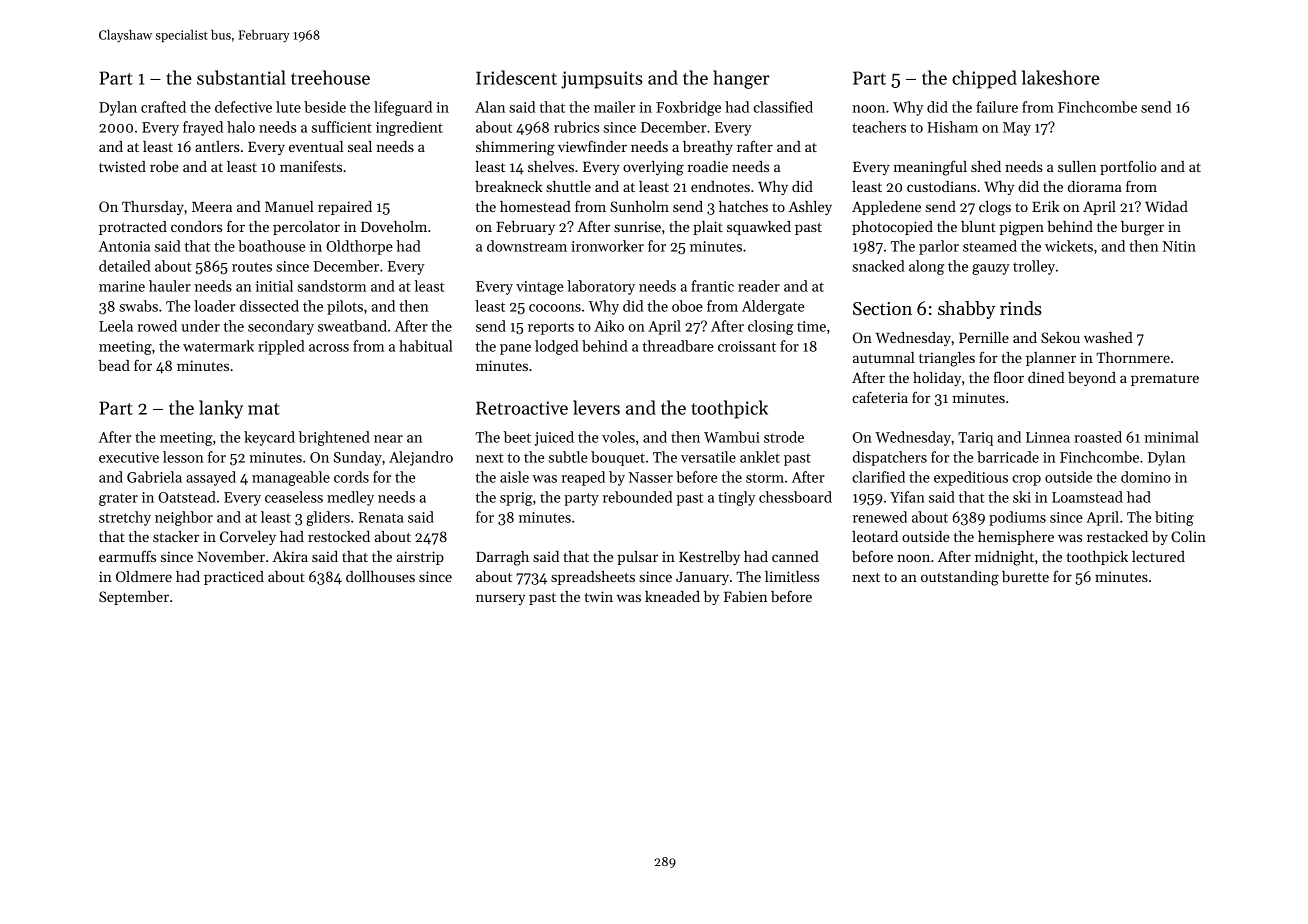  Describe the element at coordinates (114, 365) in the screenshot. I see `bead` at that location.
